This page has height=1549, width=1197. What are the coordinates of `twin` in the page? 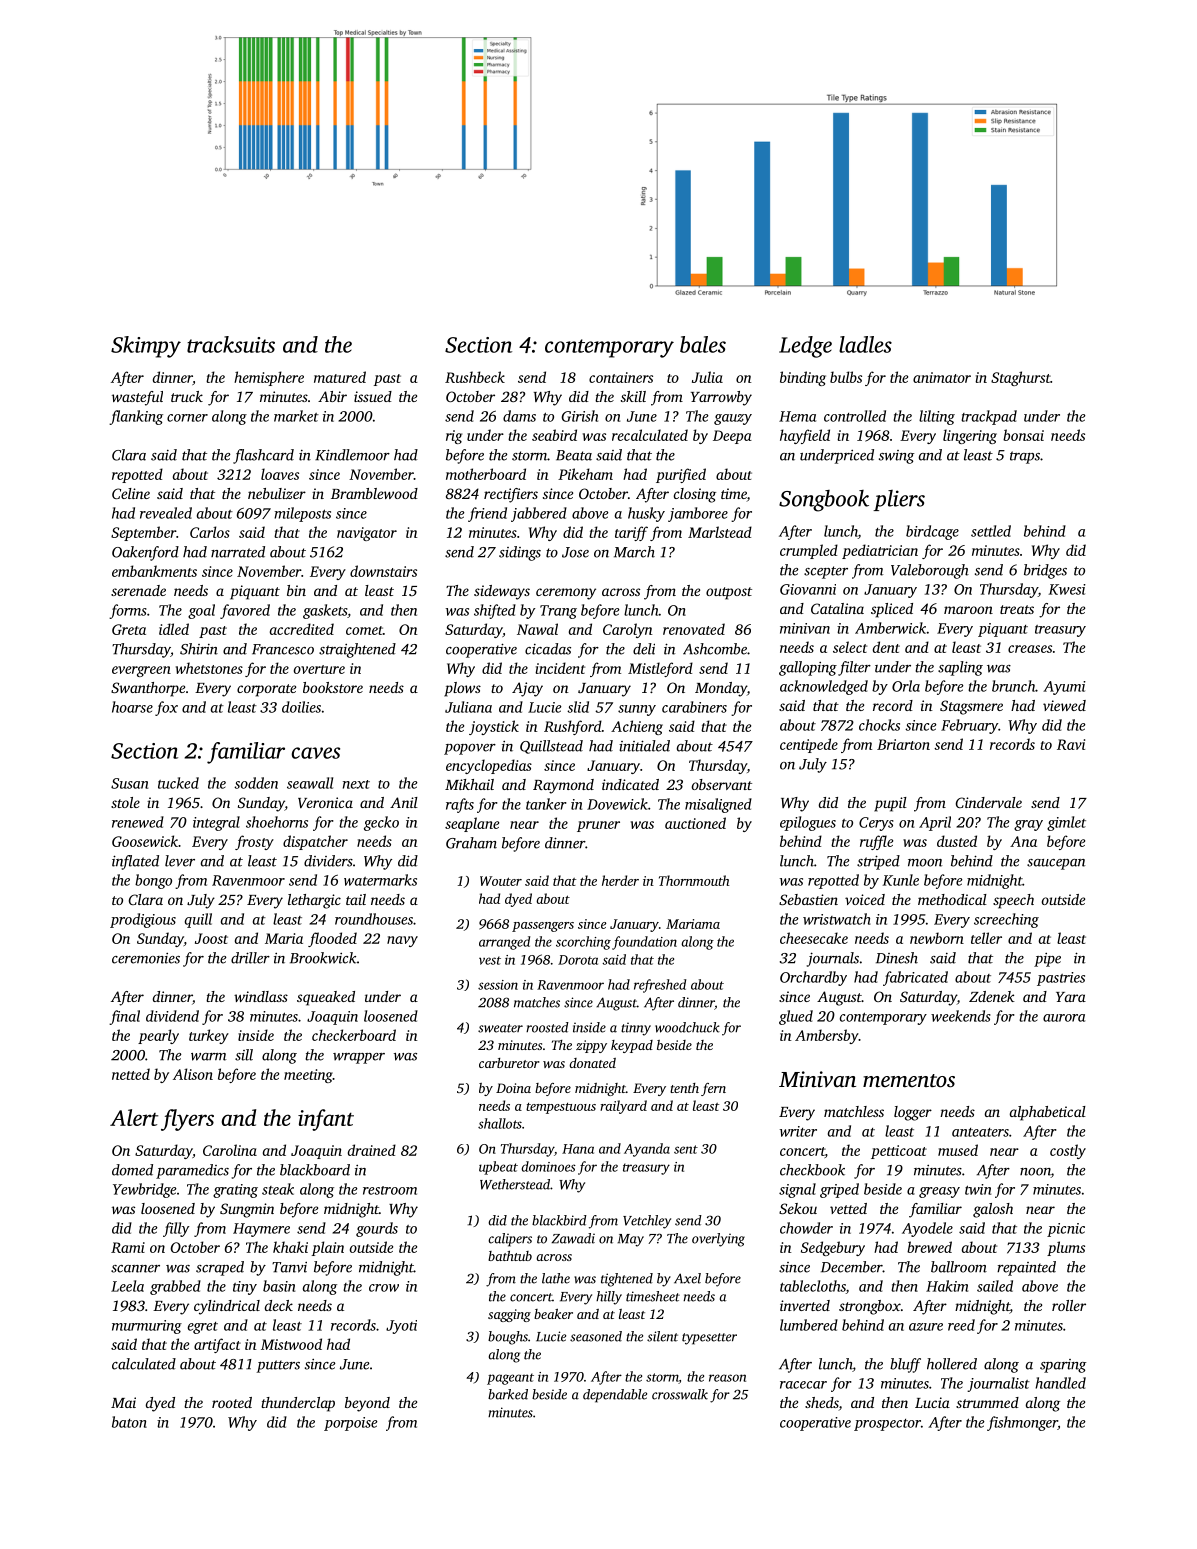 It's located at (978, 1189).
